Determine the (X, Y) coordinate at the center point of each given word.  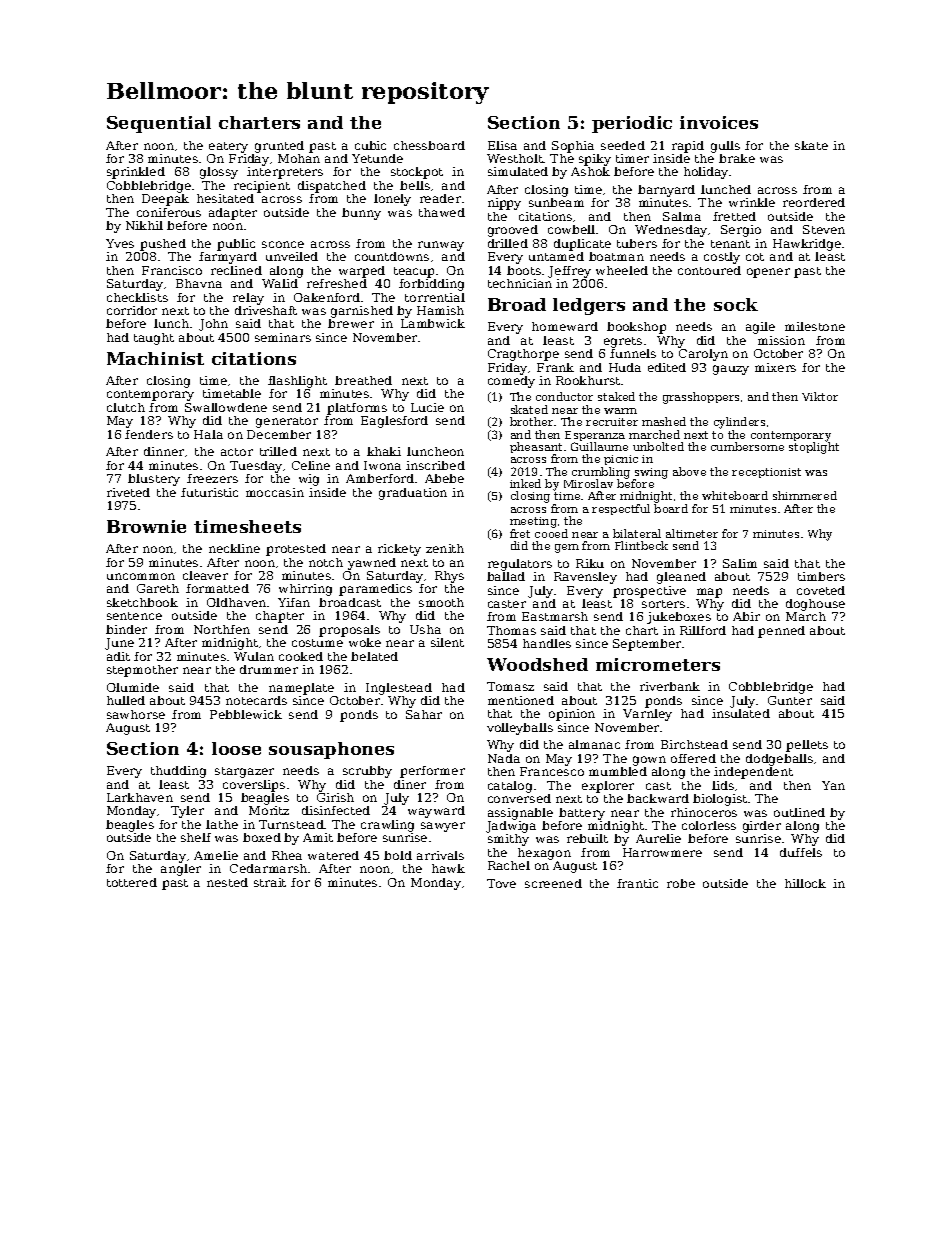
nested (227, 882)
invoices (719, 122)
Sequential (159, 124)
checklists (137, 297)
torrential (435, 297)
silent (447, 642)
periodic (632, 124)
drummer (269, 669)
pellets (807, 746)
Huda (625, 367)
